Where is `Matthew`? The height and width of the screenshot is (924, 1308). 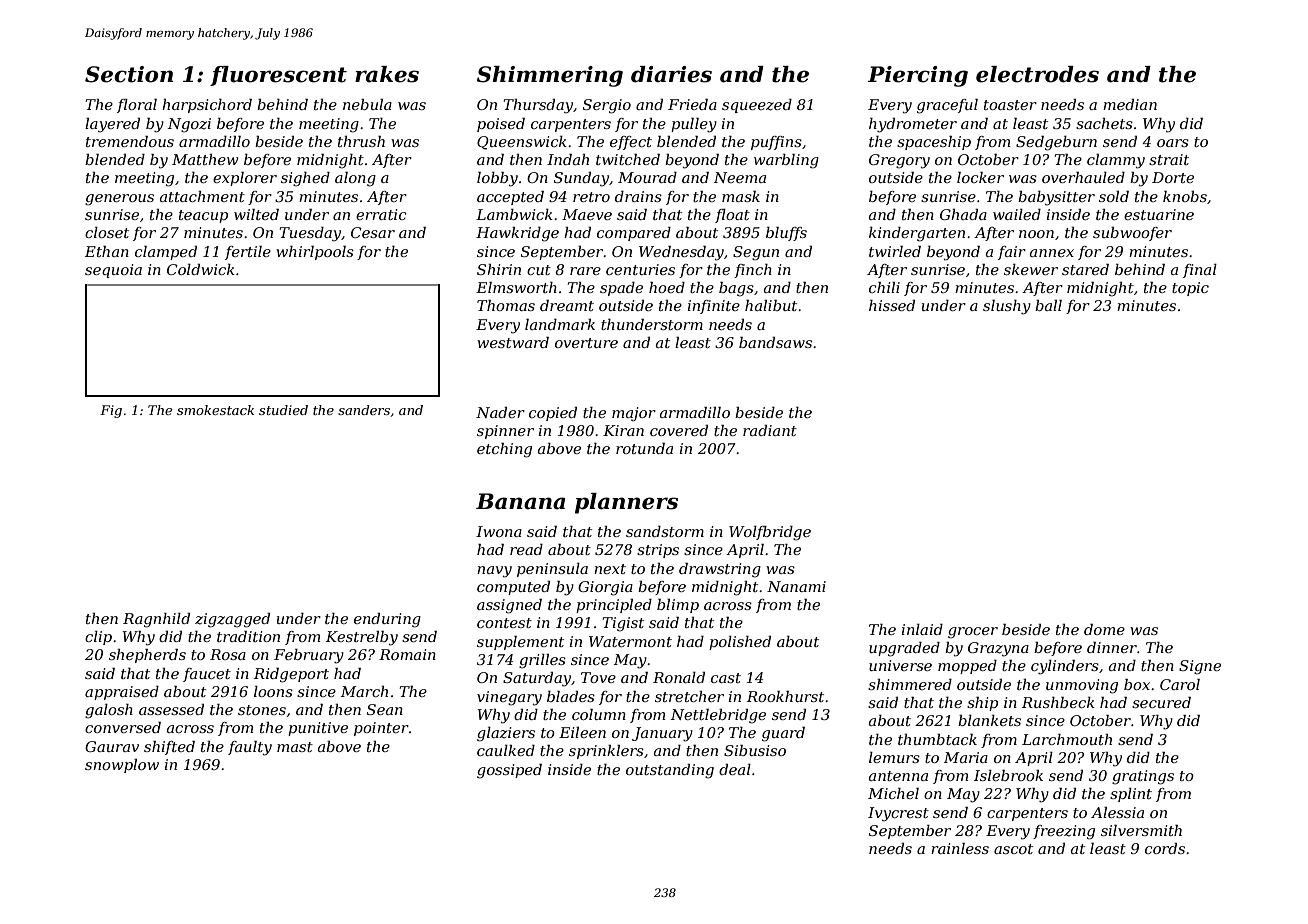 Matthew is located at coordinates (205, 159).
